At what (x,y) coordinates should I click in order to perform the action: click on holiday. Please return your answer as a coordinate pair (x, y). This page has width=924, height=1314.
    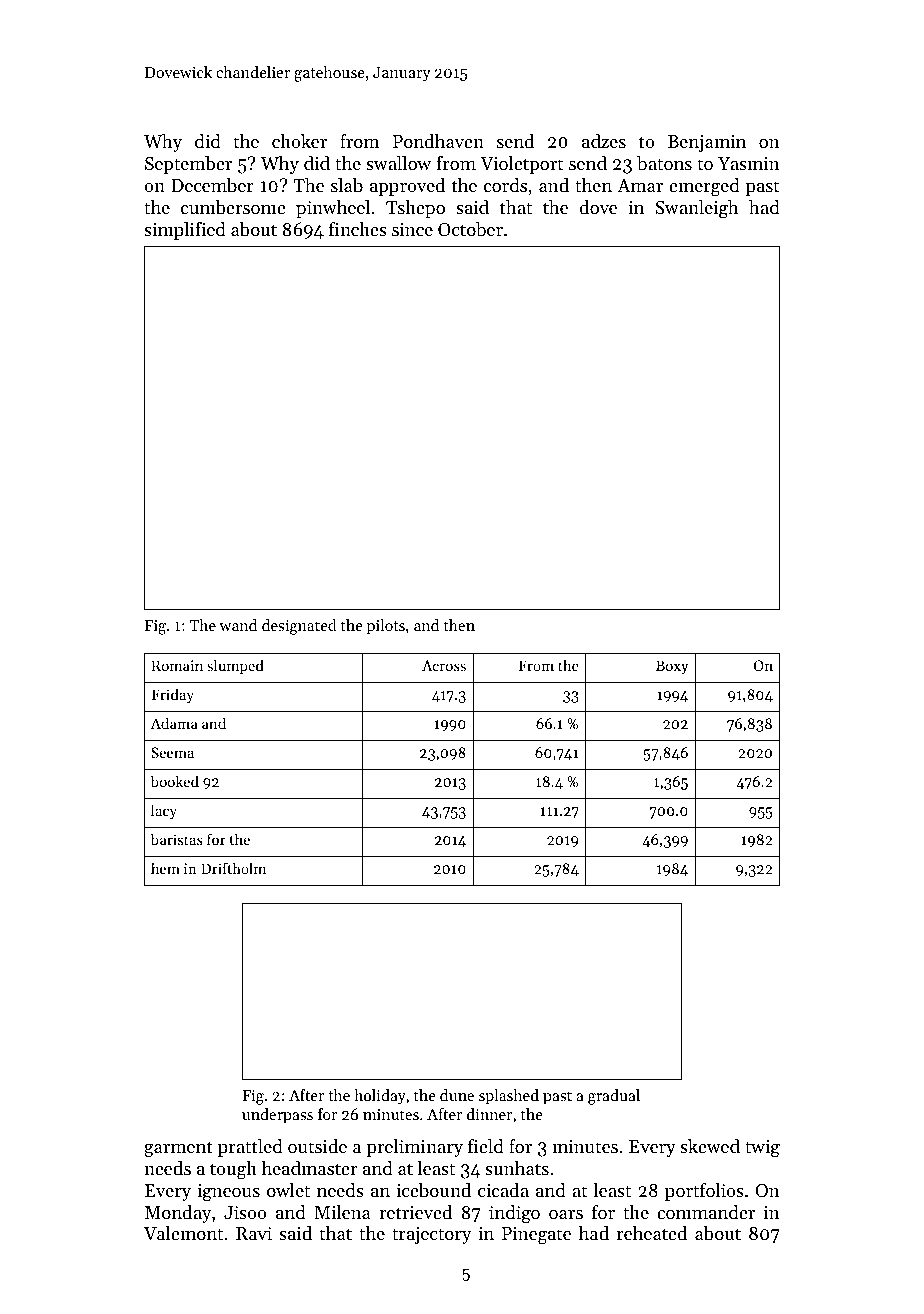
    Looking at the image, I should click on (380, 1097).
